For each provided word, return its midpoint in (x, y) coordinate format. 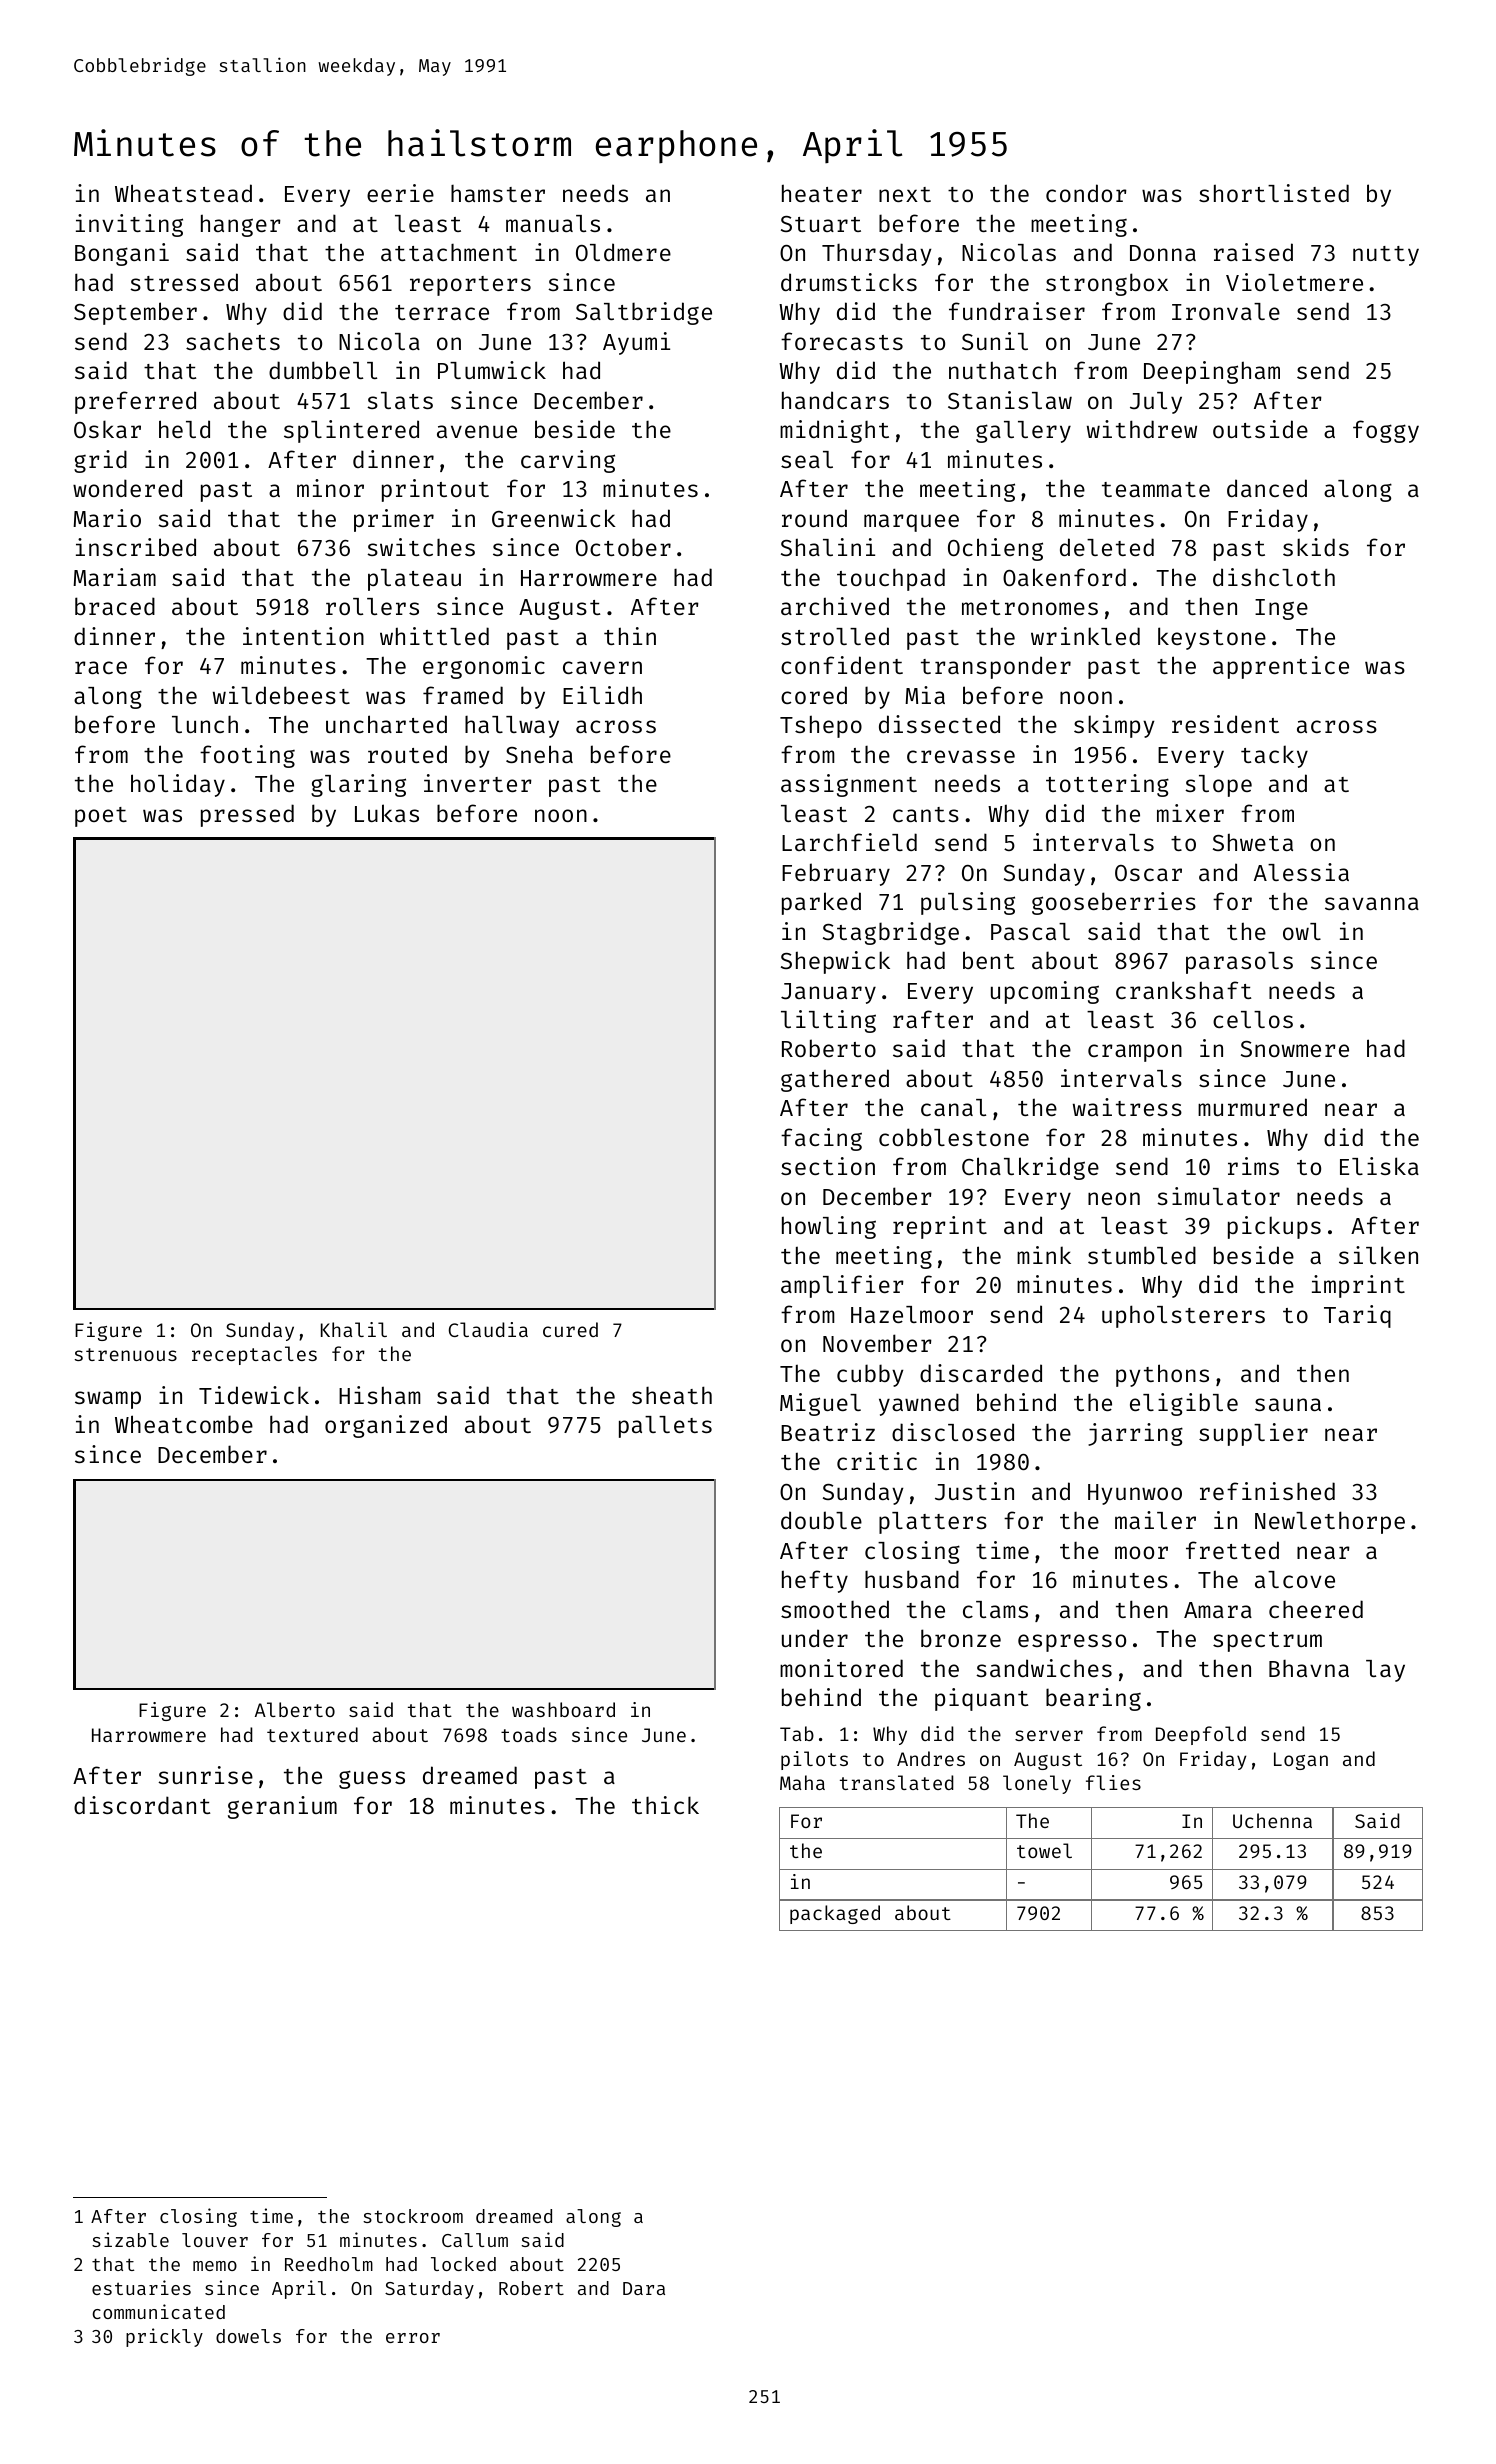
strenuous (126, 1354)
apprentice (1281, 667)
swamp (108, 1400)
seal (807, 459)
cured (570, 1329)
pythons (1162, 1375)
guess (372, 1779)
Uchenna (1272, 1820)
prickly (164, 2337)
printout (435, 490)
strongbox (1107, 284)
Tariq (1357, 1316)
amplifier (842, 1286)
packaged (835, 1914)
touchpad (891, 579)
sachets (233, 341)
